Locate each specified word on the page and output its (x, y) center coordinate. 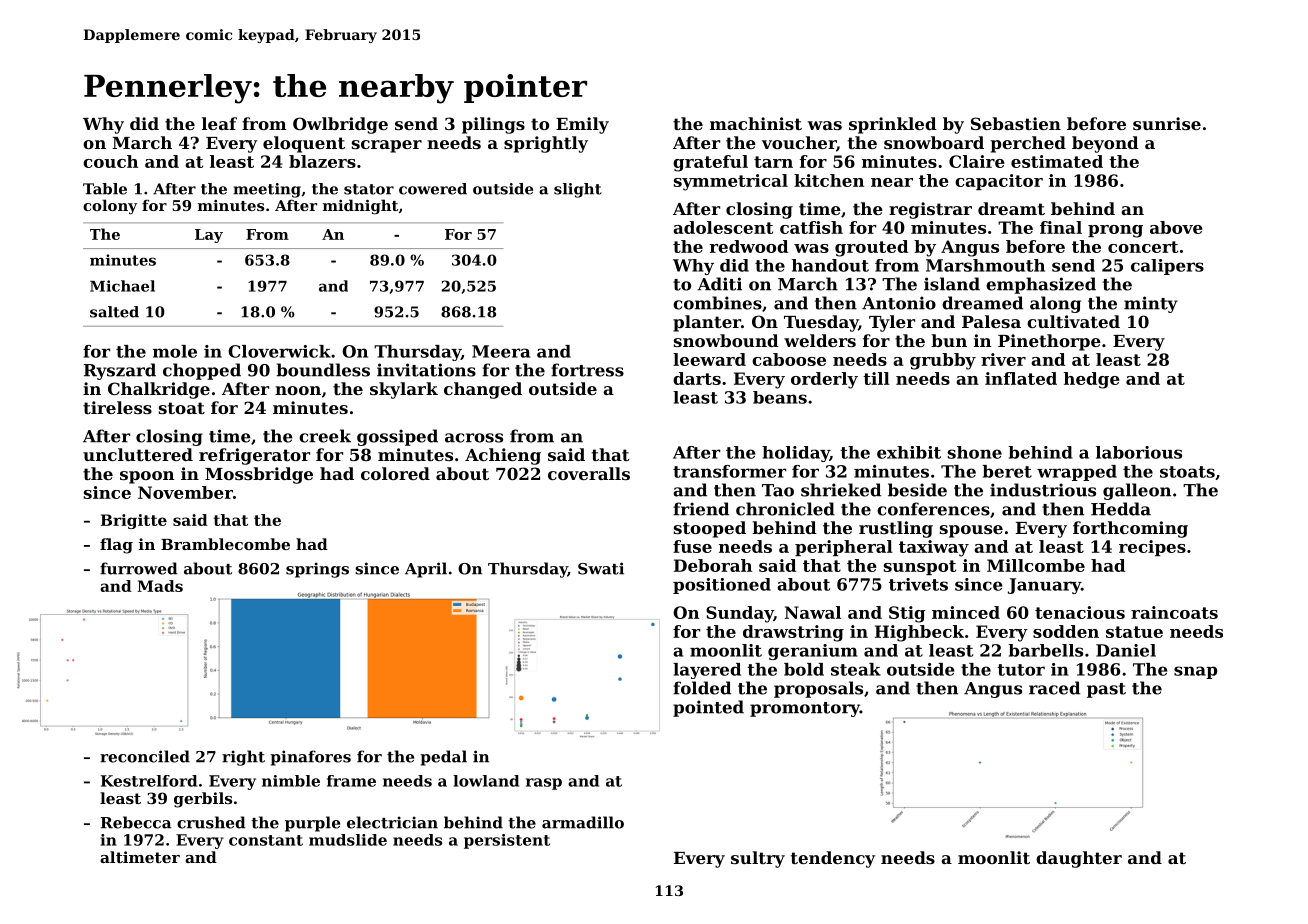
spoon (147, 477)
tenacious (1080, 612)
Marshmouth (985, 265)
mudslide (348, 840)
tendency (833, 859)
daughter (1079, 859)
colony (110, 207)
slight (578, 190)
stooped (710, 529)
